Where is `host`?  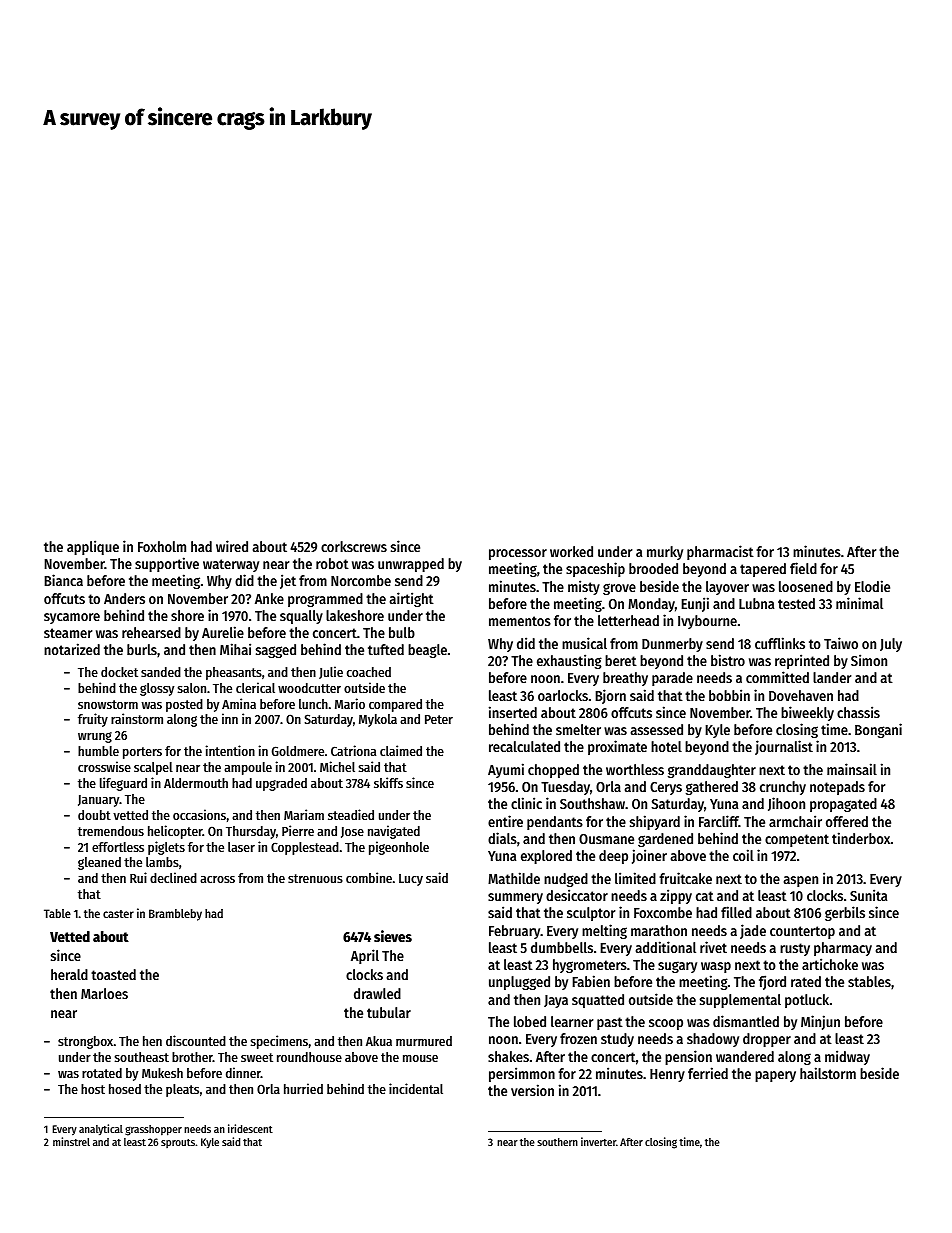 host is located at coordinates (93, 1089).
